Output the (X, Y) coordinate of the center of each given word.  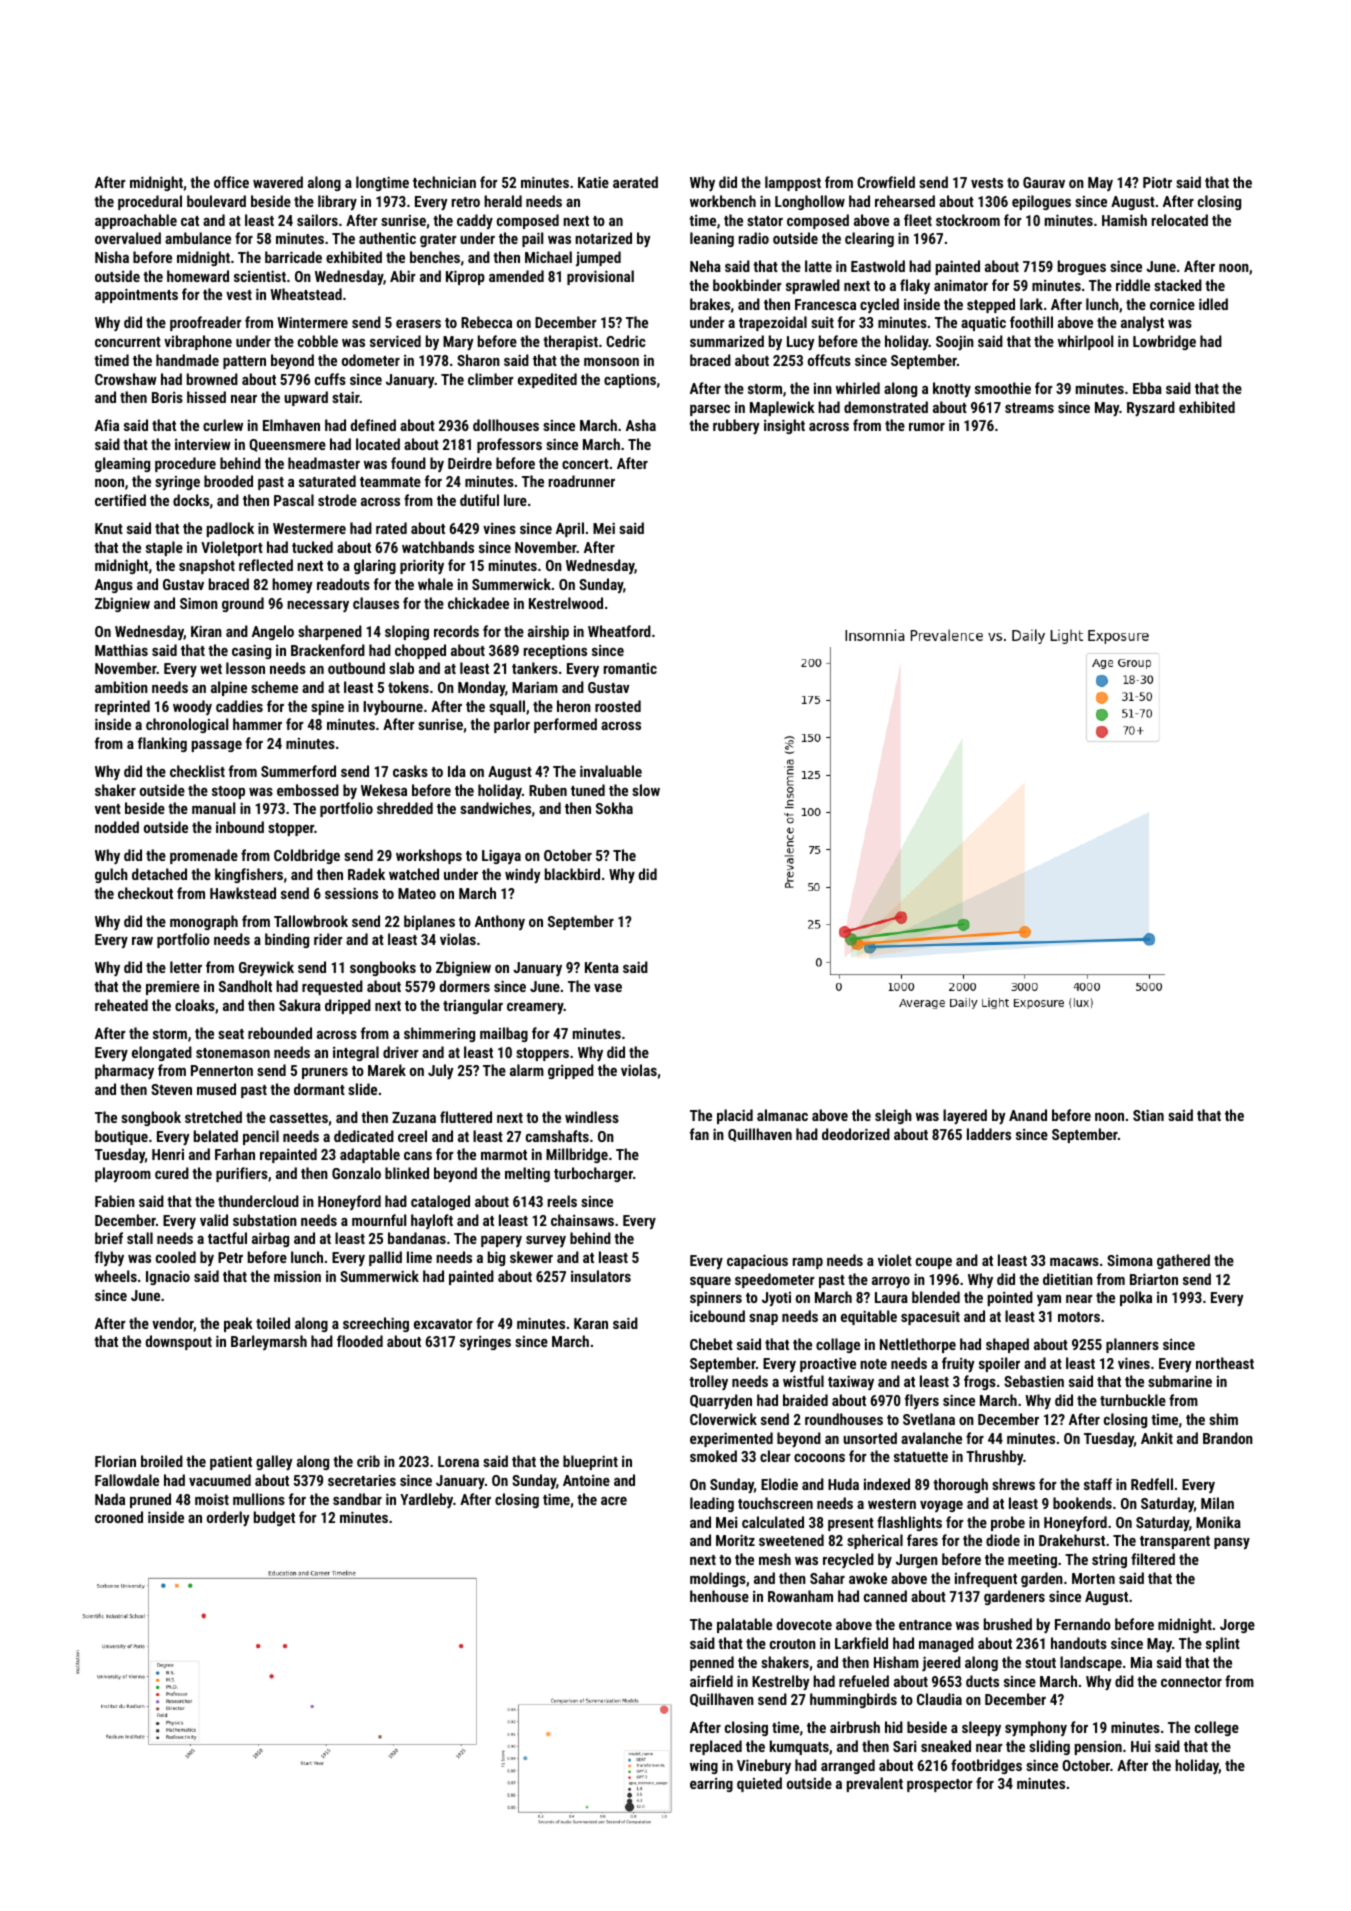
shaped (1007, 1345)
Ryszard (1151, 408)
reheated (121, 1005)
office (231, 182)
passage (217, 746)
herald (503, 201)
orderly (228, 1518)
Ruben (548, 790)
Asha (641, 425)
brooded (228, 481)
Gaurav (1044, 182)
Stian (1148, 1115)
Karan (591, 1323)
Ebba (1147, 388)
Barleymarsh (269, 1342)
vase (608, 988)
